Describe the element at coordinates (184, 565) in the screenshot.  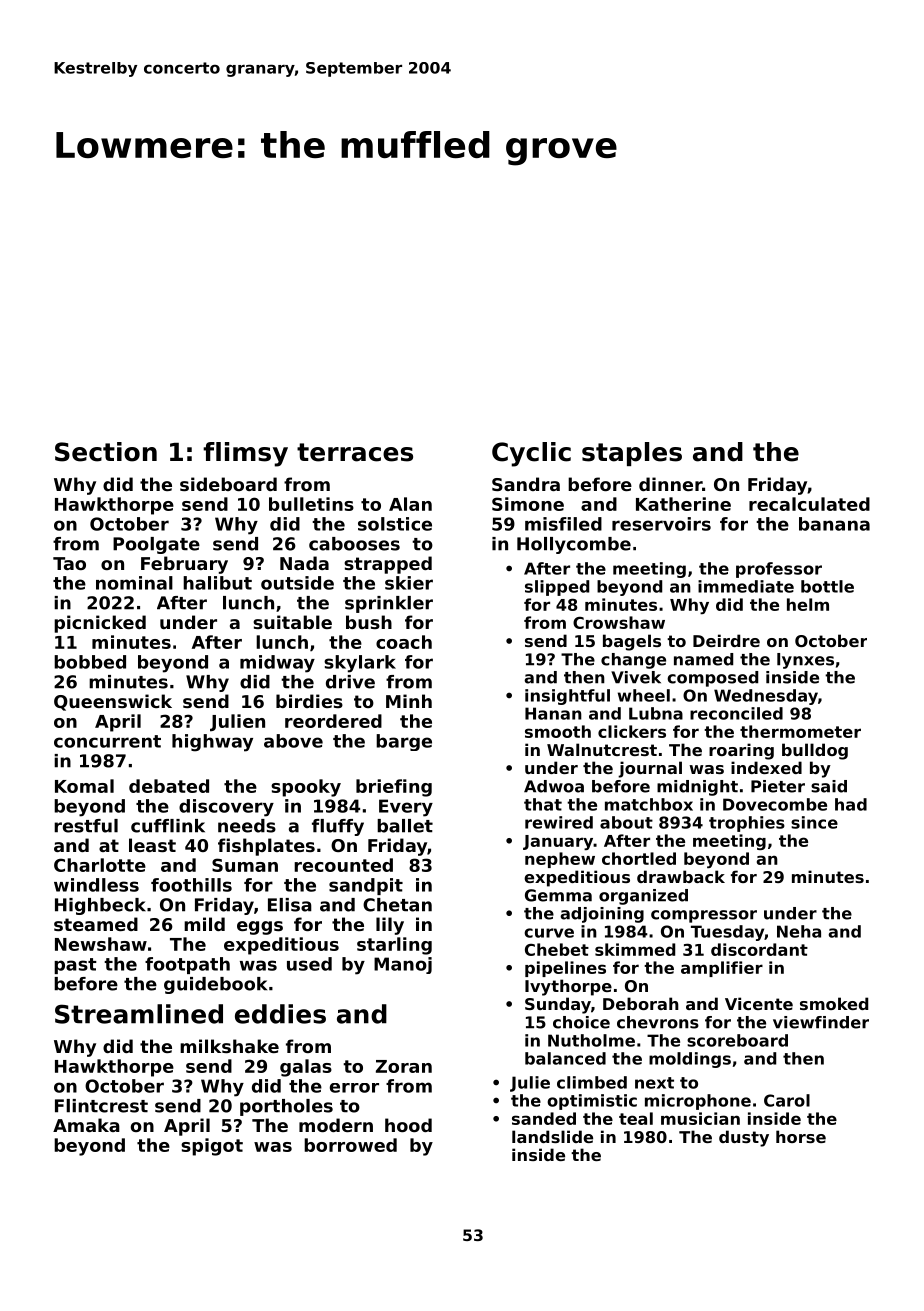
I see `February` at that location.
